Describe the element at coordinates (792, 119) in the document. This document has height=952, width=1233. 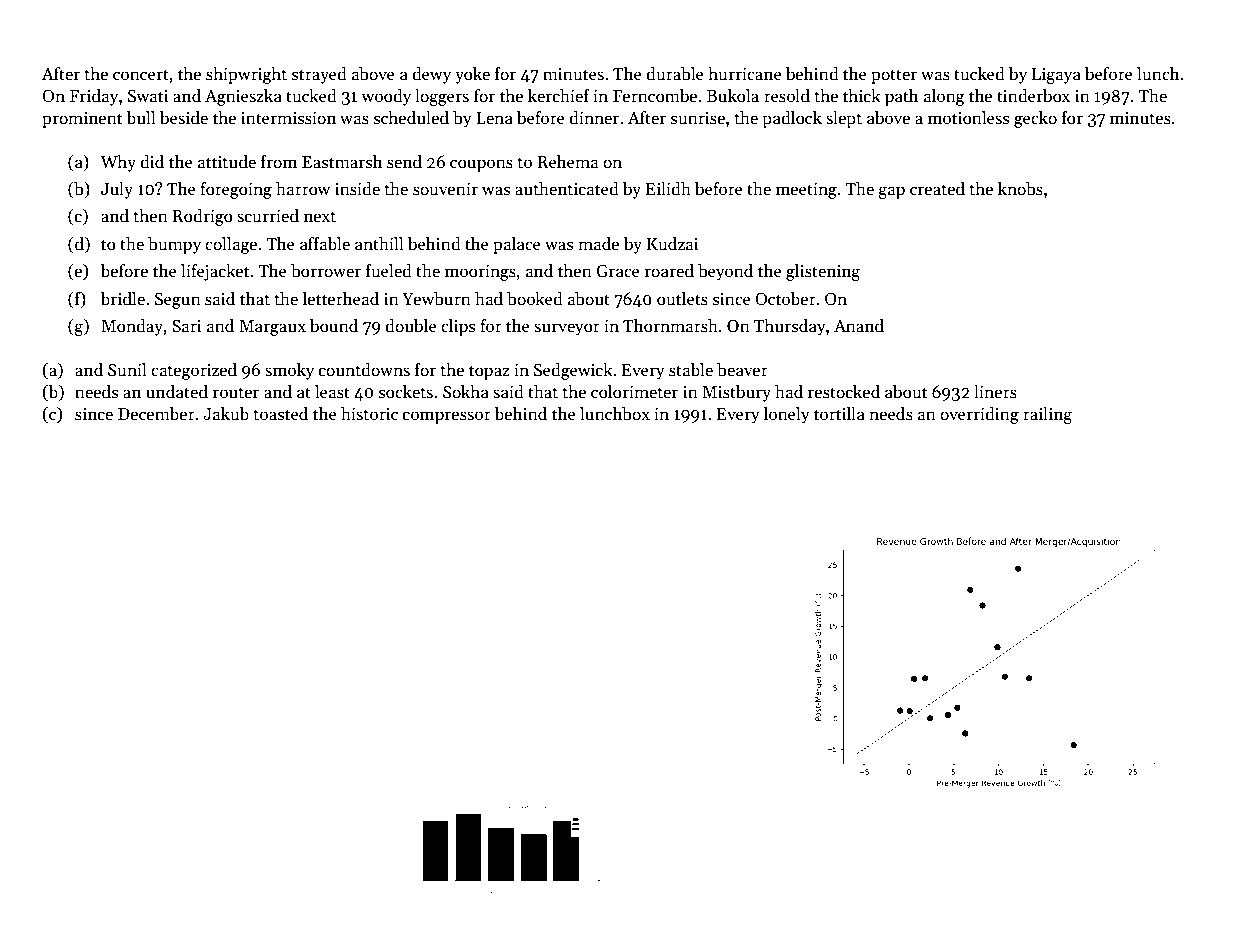
I see `padlock` at that location.
